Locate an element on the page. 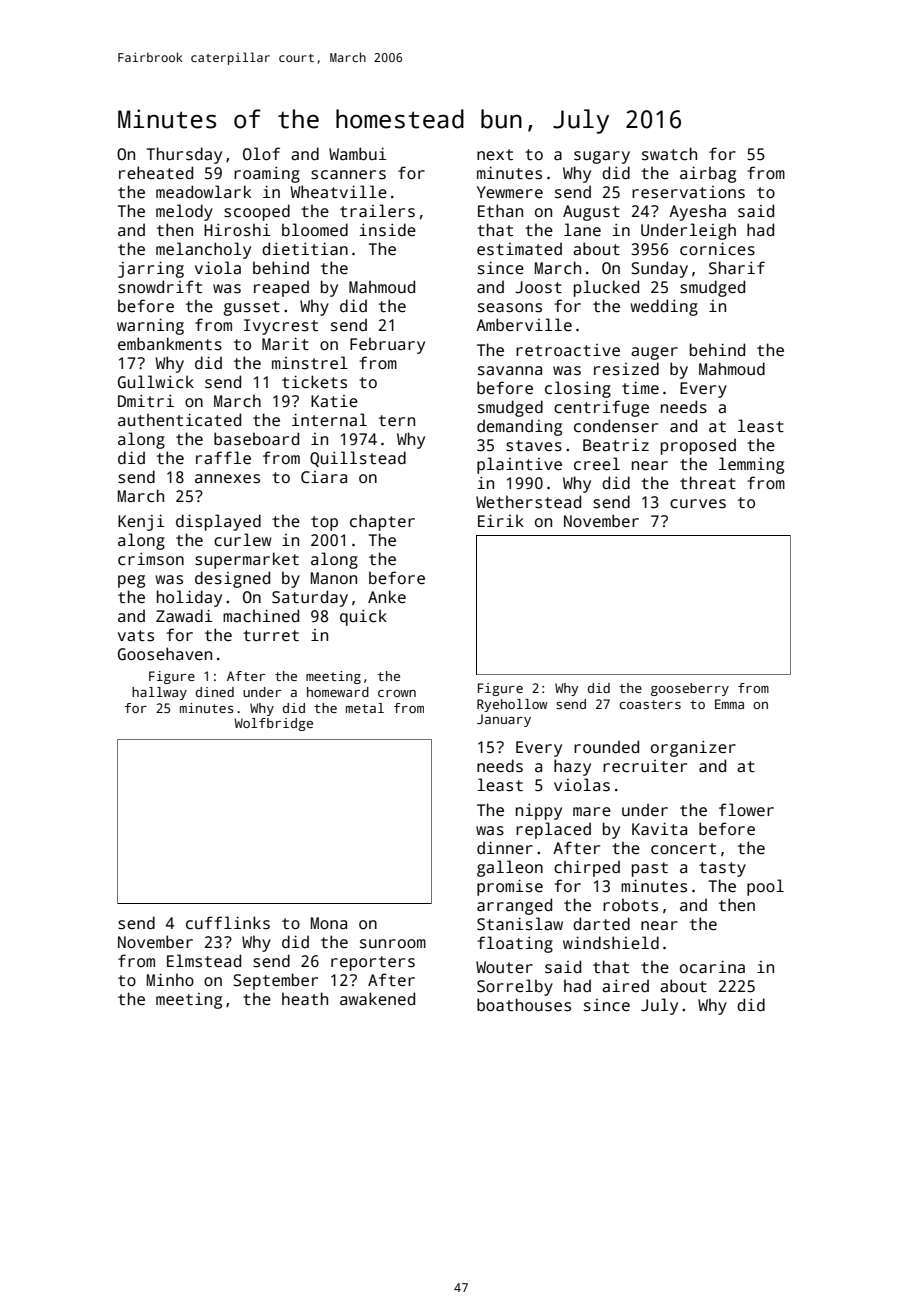 The height and width of the image is (1316, 908). Elmstead is located at coordinates (204, 961).
